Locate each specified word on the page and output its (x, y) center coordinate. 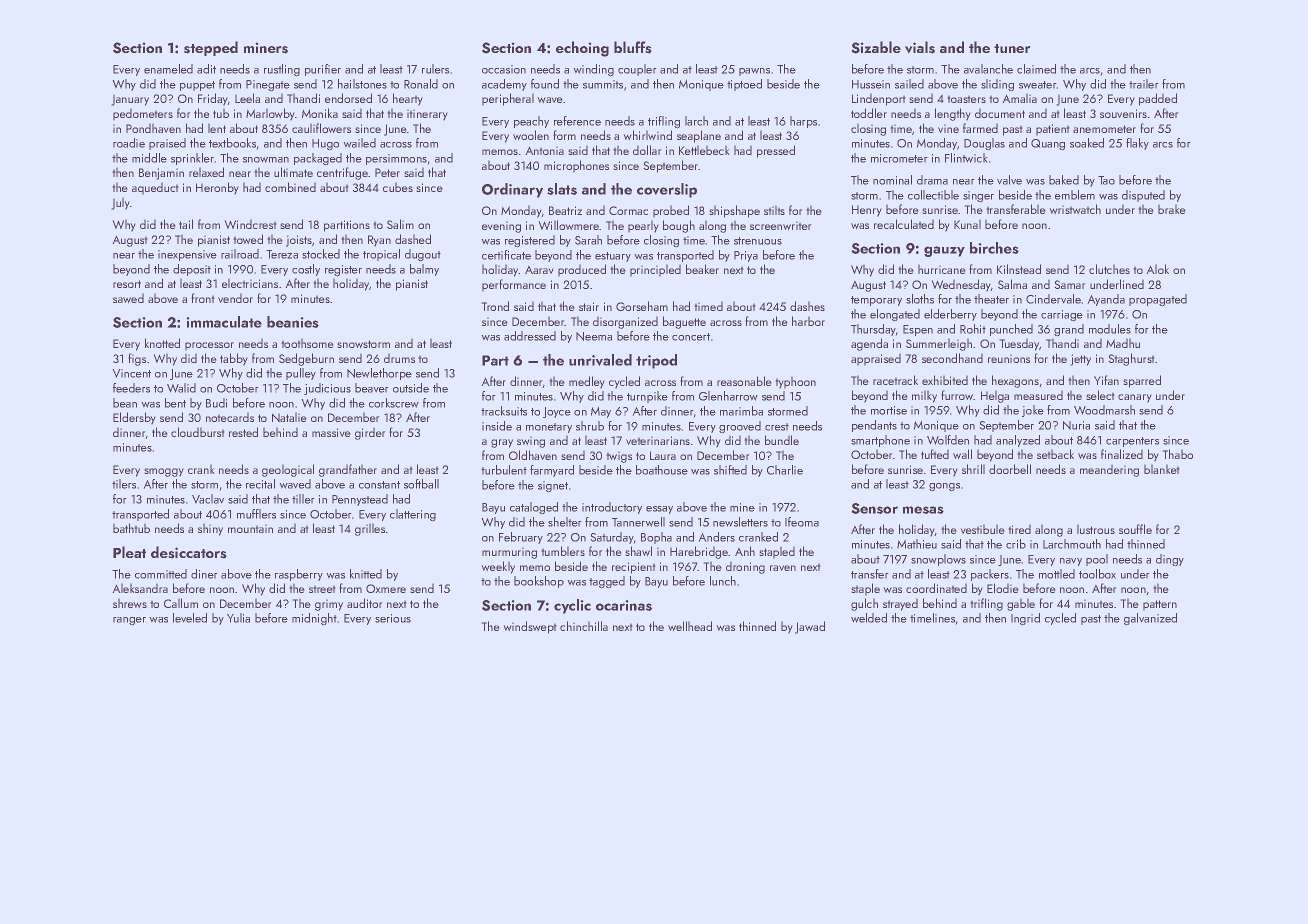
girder (370, 433)
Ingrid (1025, 619)
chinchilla (584, 626)
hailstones (362, 84)
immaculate (224, 322)
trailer (1144, 84)
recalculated (904, 224)
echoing (582, 49)
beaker (702, 269)
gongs (944, 487)
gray (502, 443)
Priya (746, 256)
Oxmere (386, 588)
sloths (920, 299)
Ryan (379, 241)
